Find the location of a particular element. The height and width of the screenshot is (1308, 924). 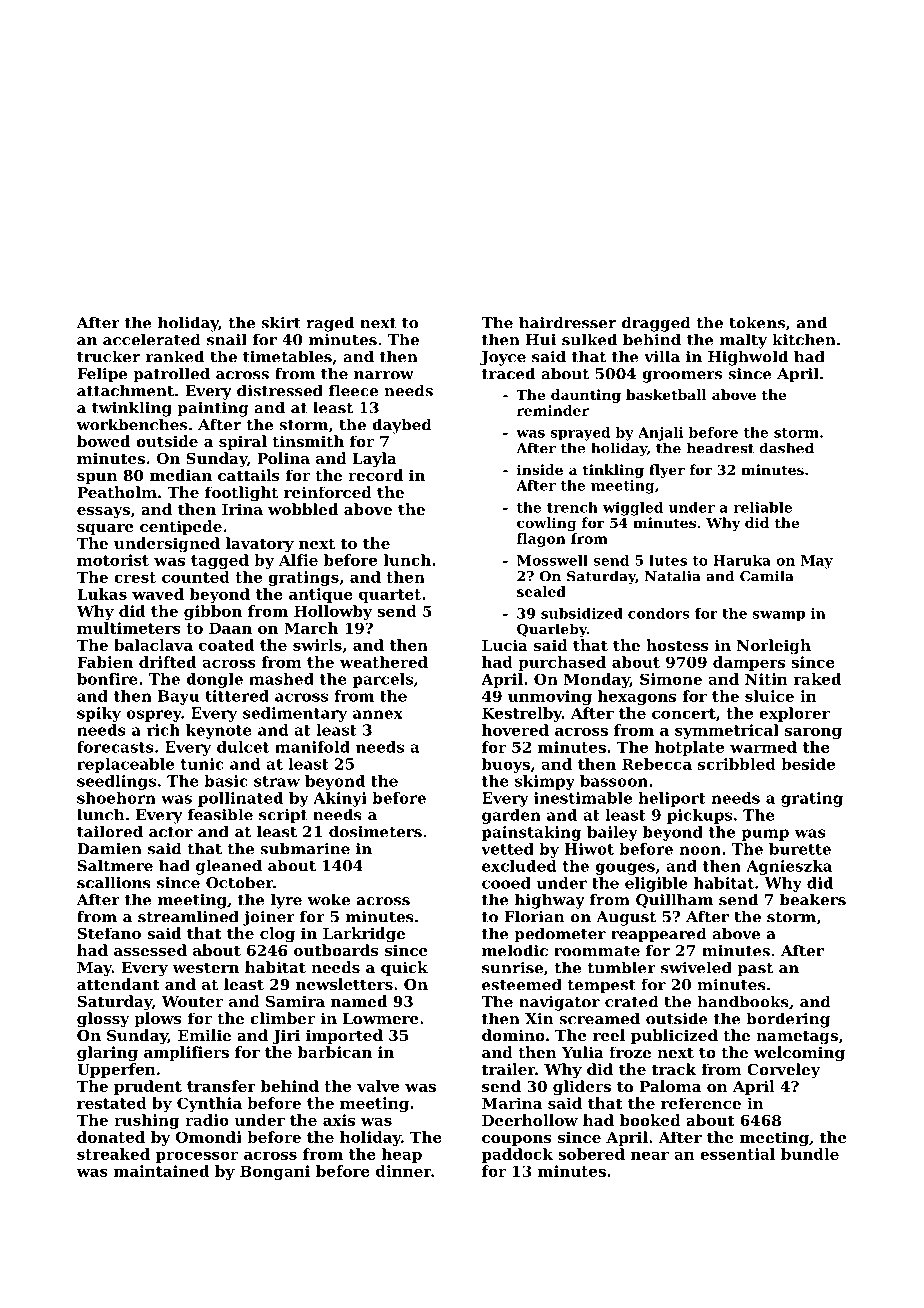

restated is located at coordinates (112, 1103).
